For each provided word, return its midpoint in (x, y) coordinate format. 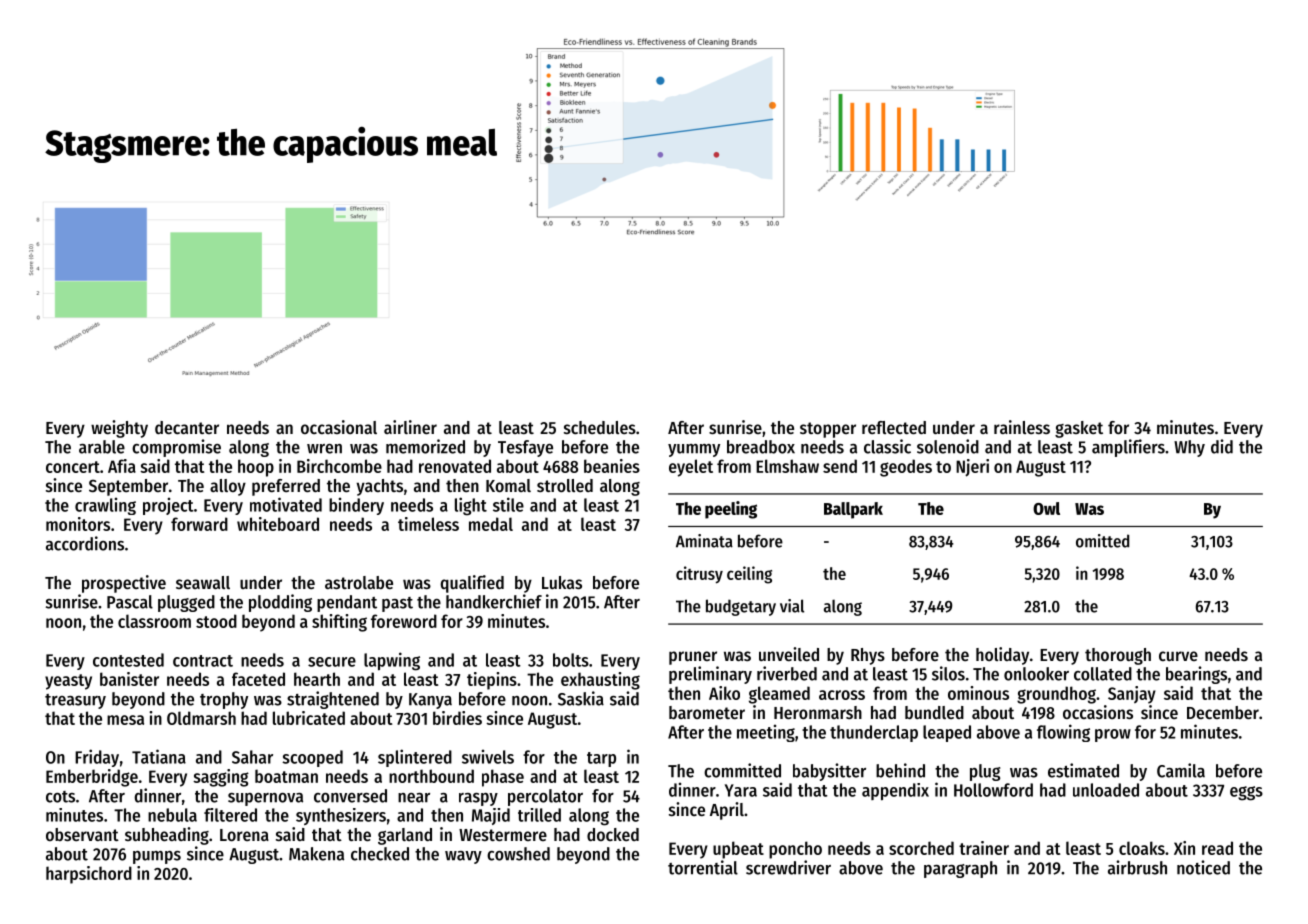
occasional (339, 427)
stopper (828, 430)
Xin (1184, 848)
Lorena (244, 835)
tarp (601, 759)
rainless (1022, 427)
